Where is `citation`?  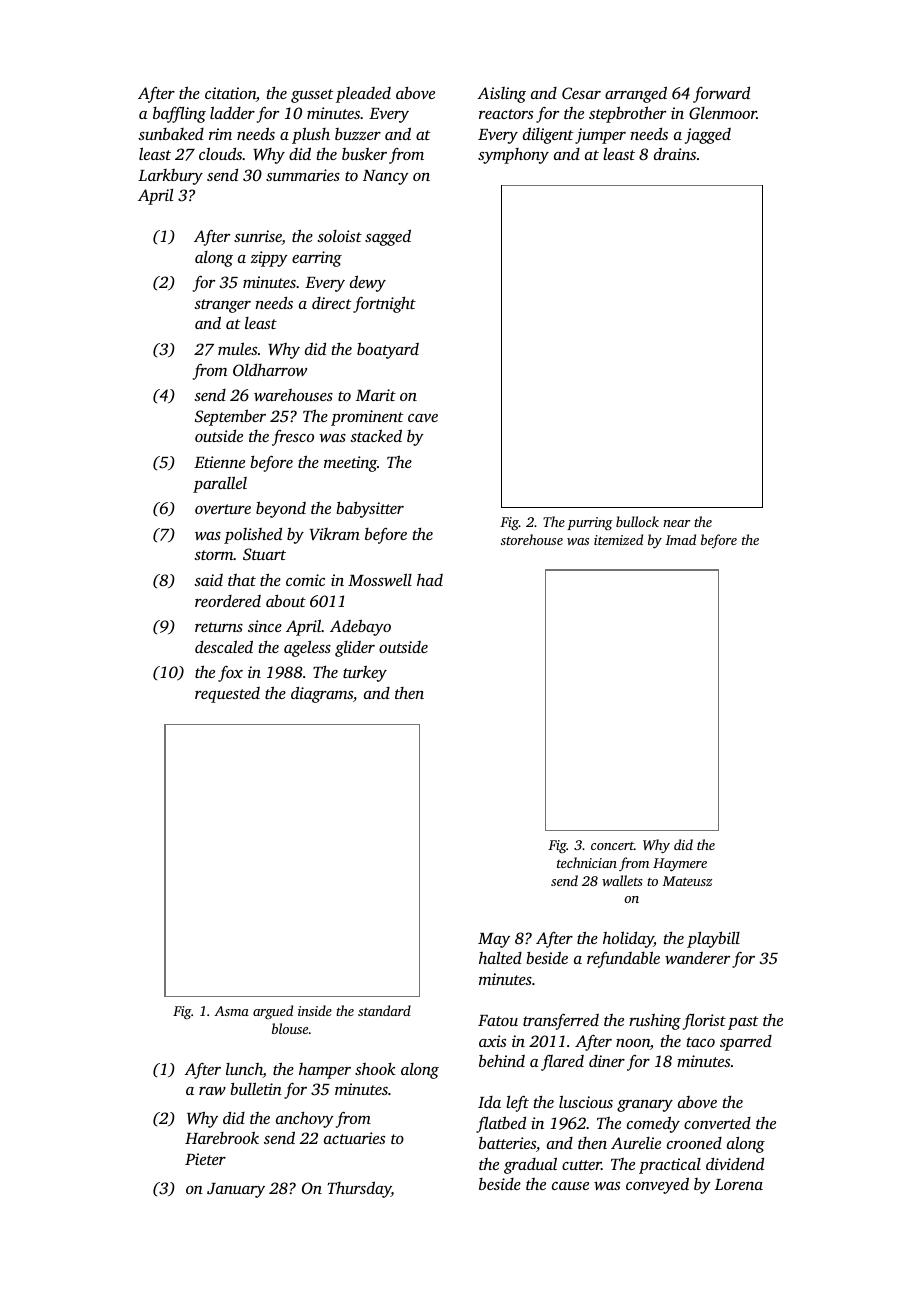
citation is located at coordinates (230, 93).
